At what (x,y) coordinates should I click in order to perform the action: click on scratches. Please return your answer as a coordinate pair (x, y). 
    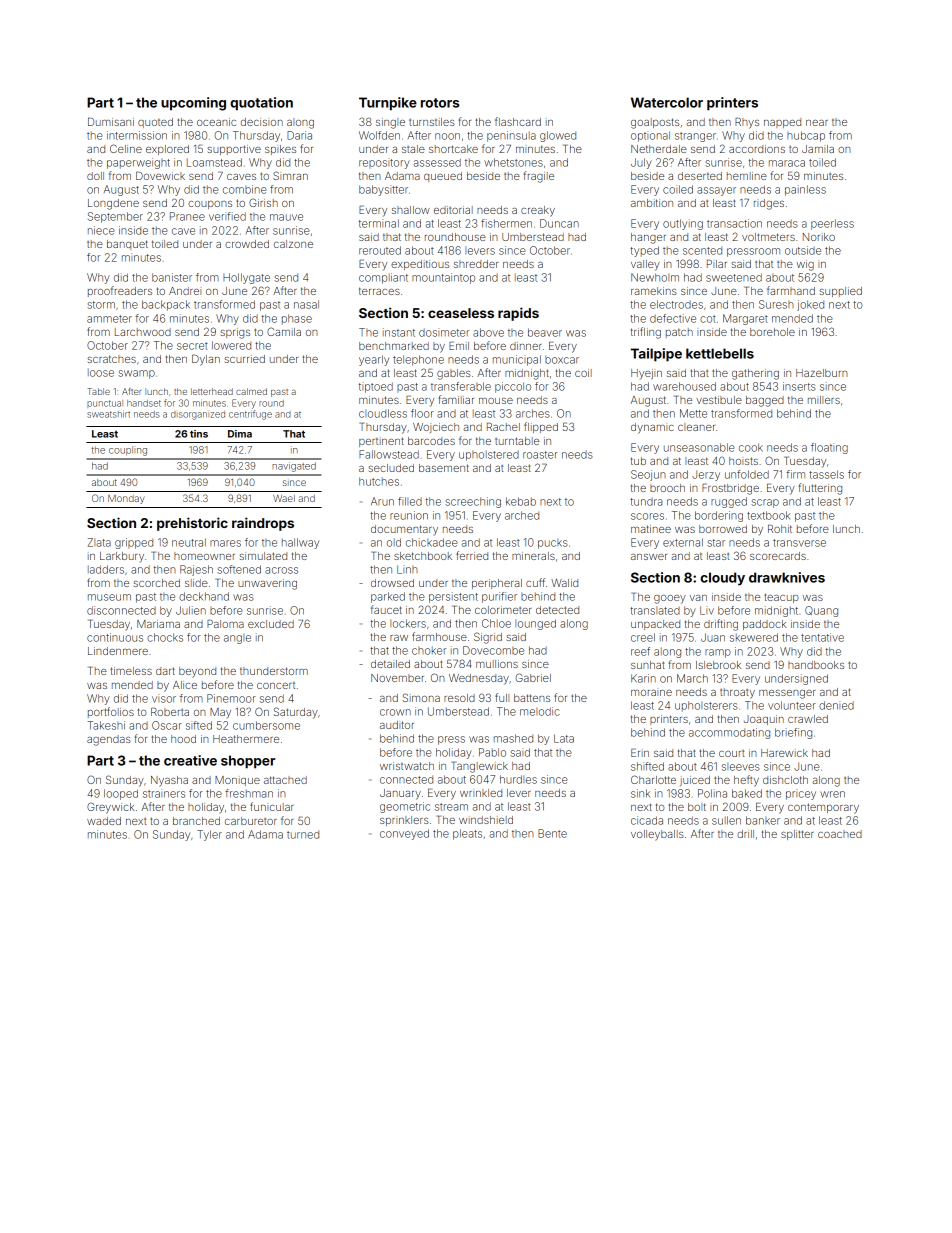
    Looking at the image, I should click on (112, 359).
